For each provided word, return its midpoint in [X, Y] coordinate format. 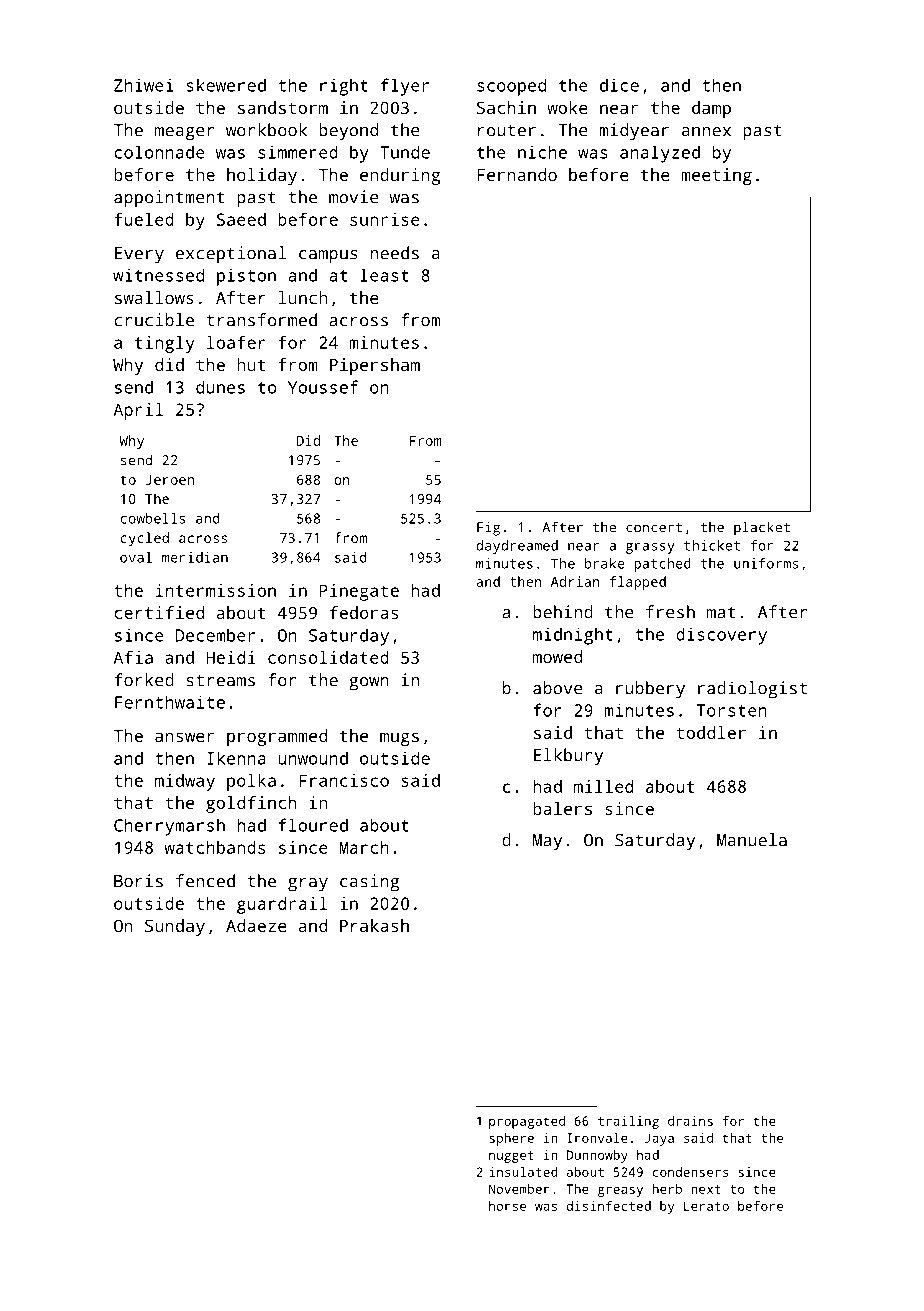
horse [507, 1206]
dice [619, 85]
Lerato [706, 1206]
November [519, 1189]
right [344, 87]
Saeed [241, 219]
